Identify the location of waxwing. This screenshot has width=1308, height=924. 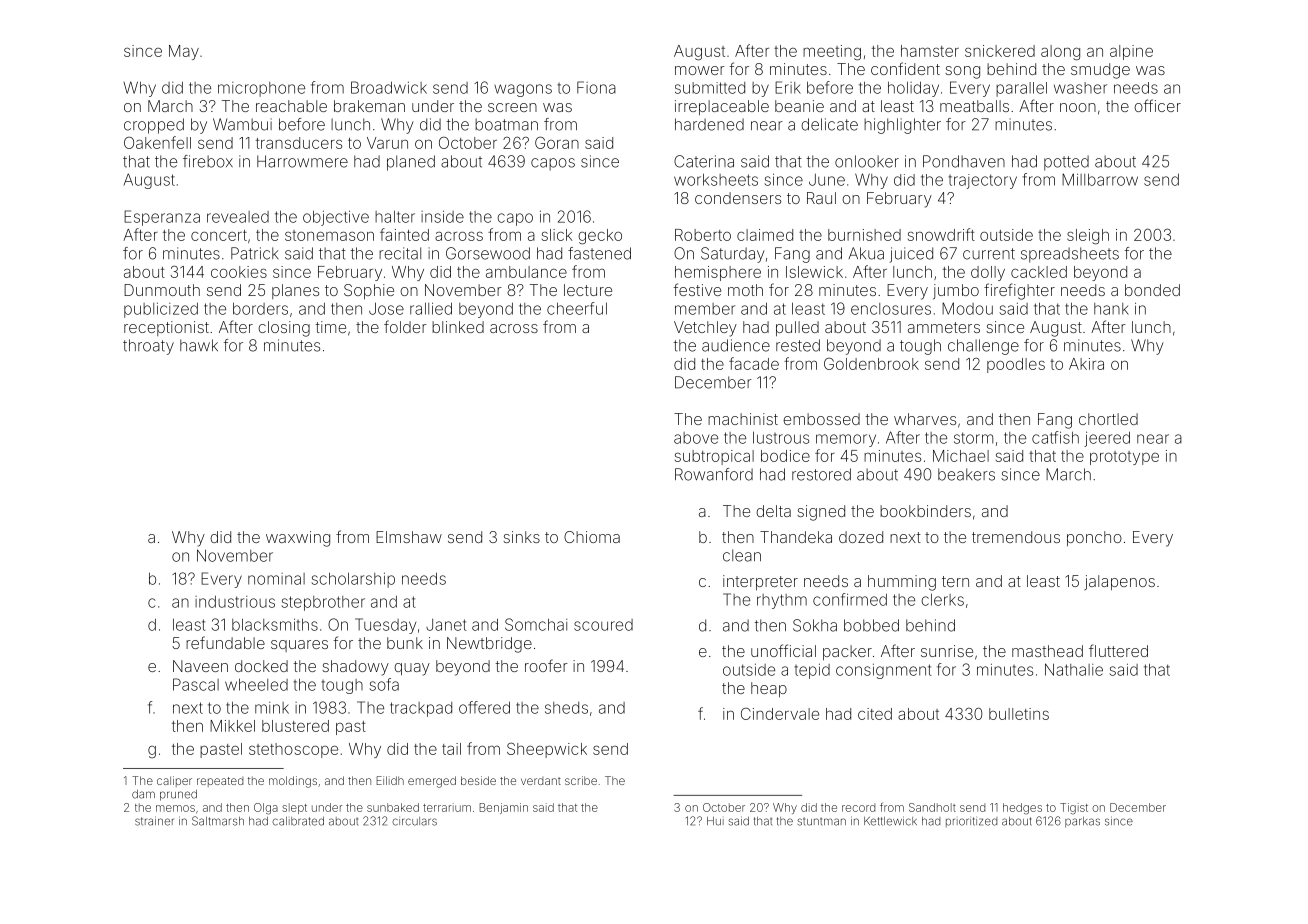
(298, 539).
